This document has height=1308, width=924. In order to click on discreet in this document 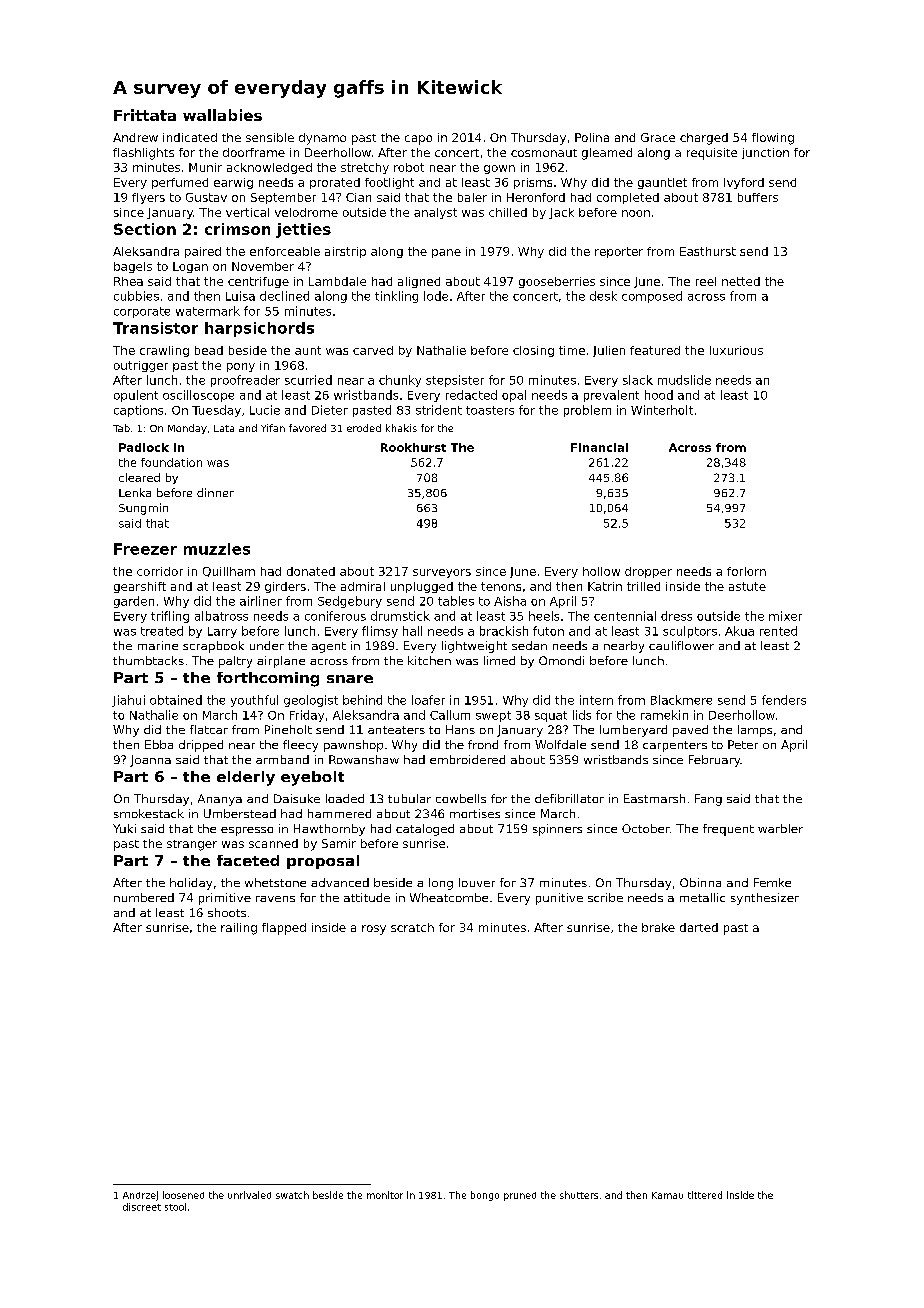, I will do `click(142, 1207)`.
